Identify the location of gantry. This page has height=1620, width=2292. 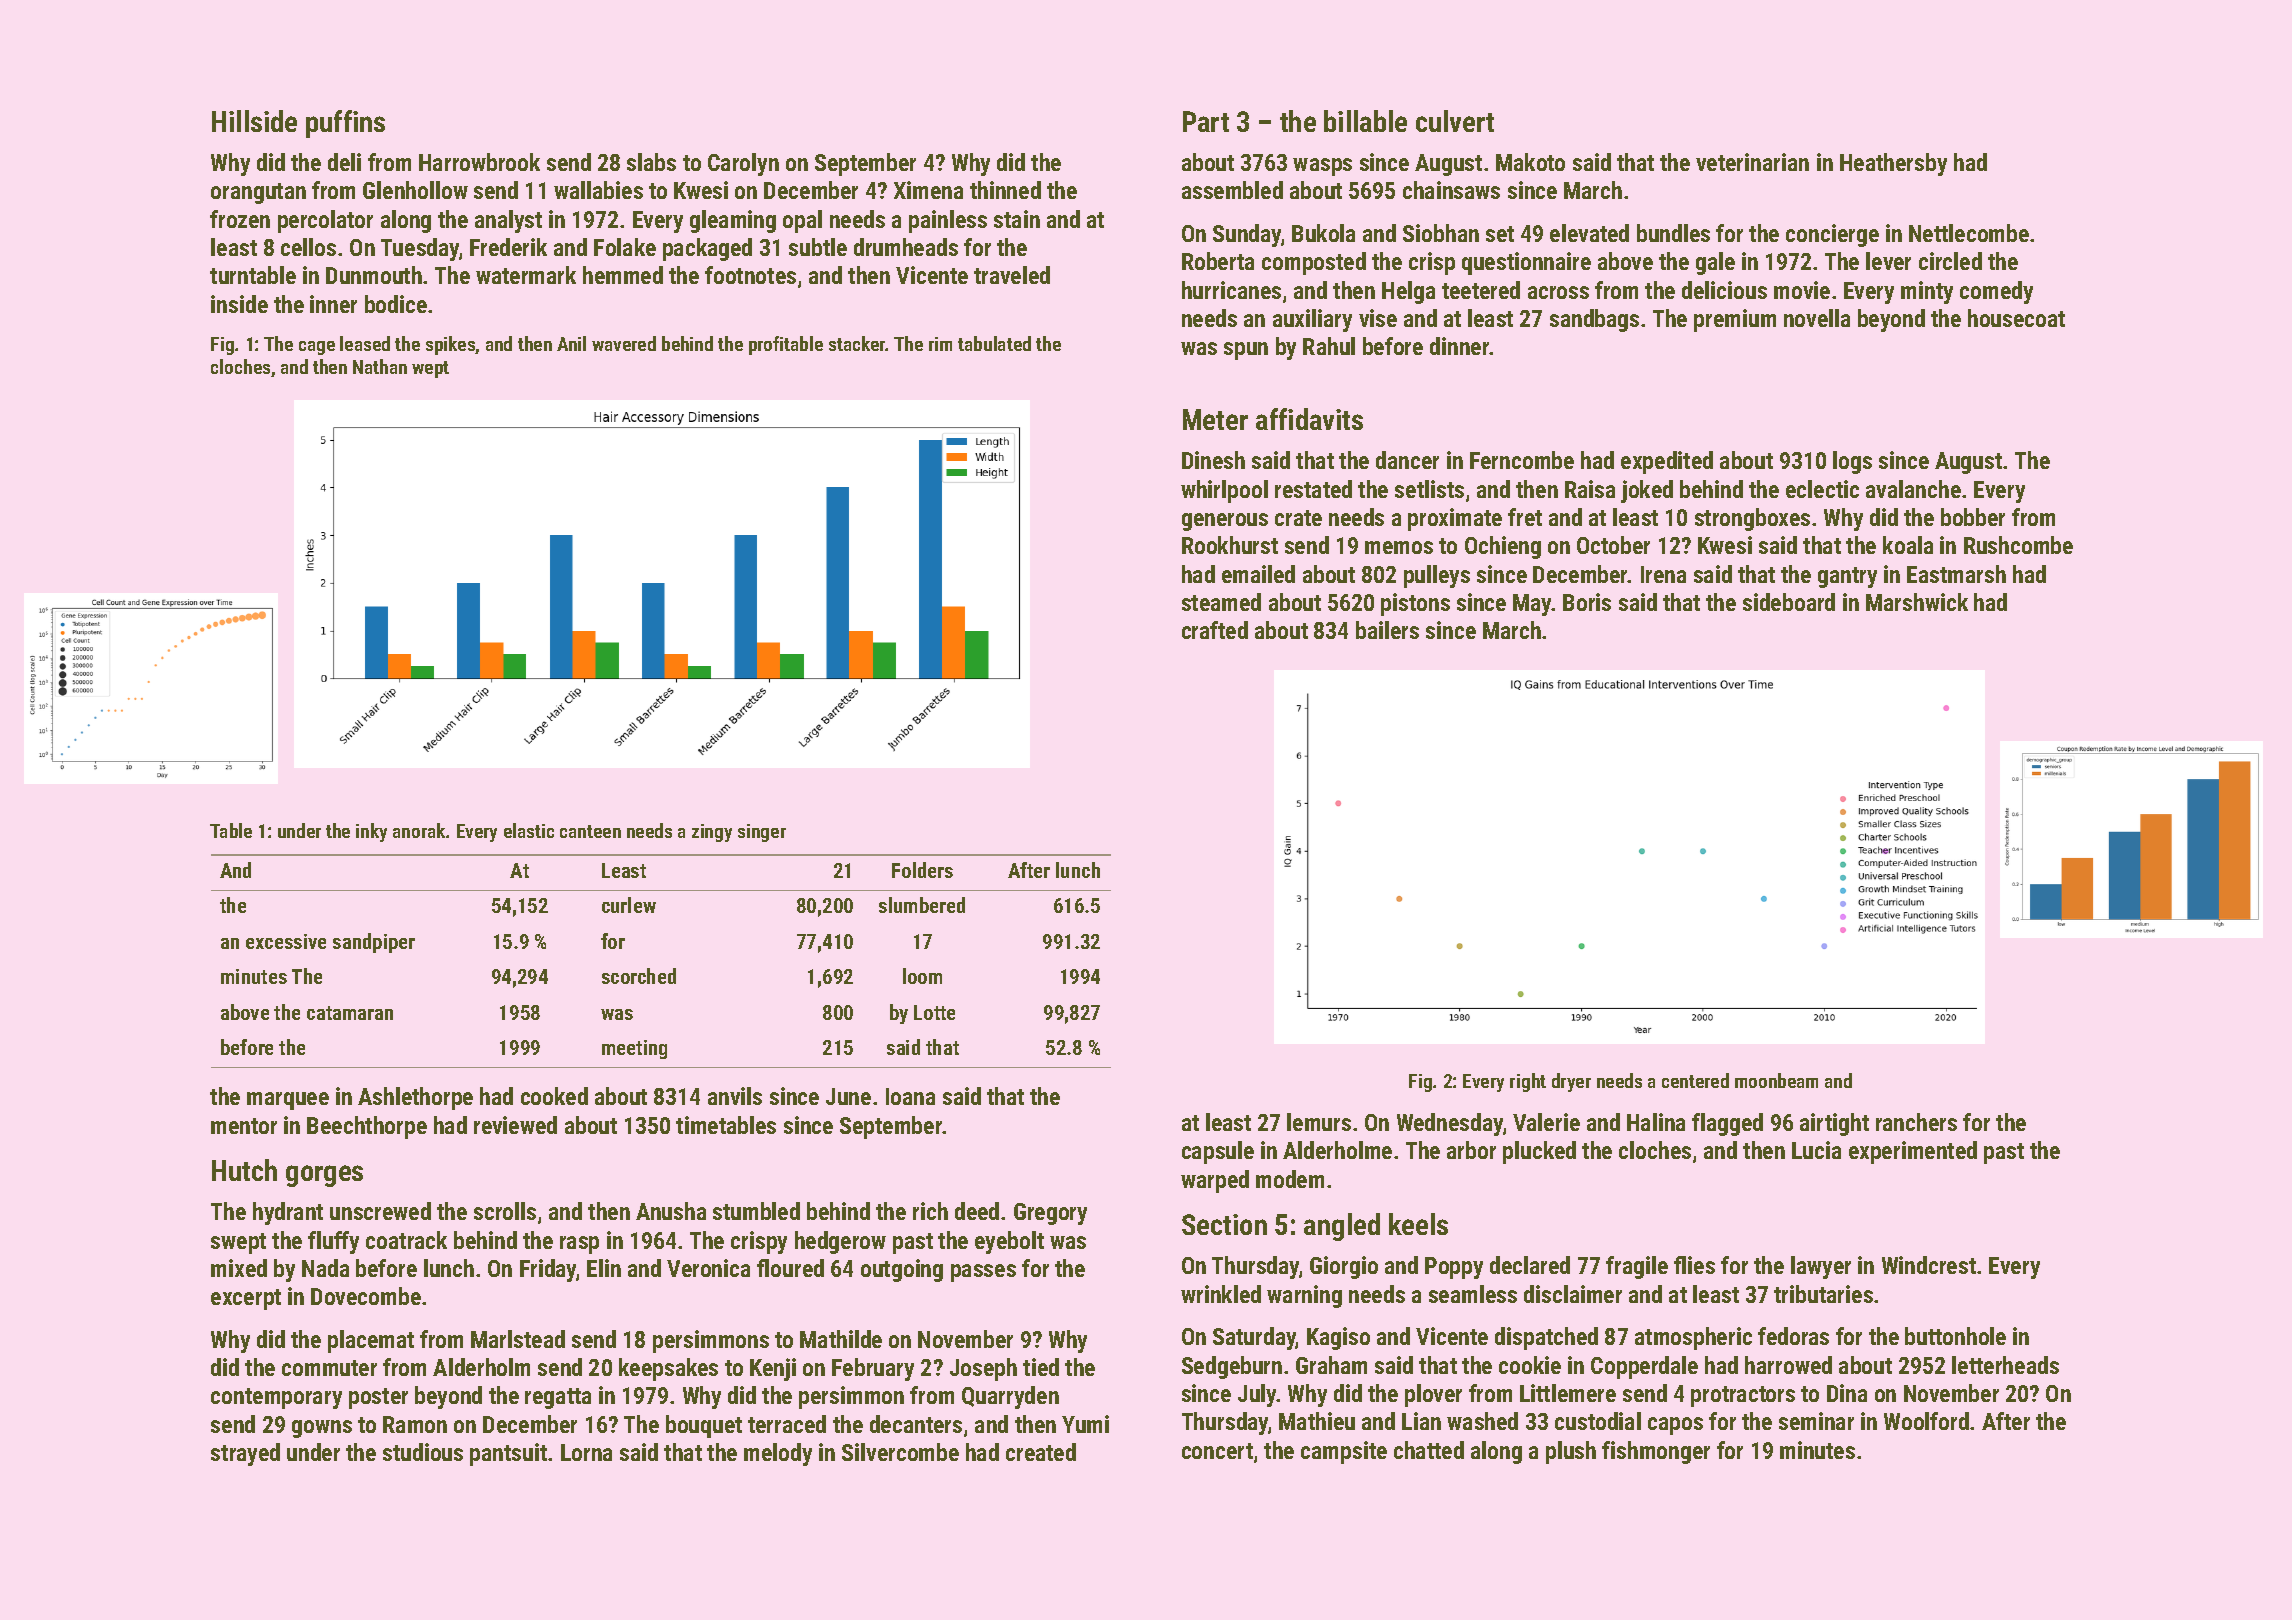
(1847, 577).
